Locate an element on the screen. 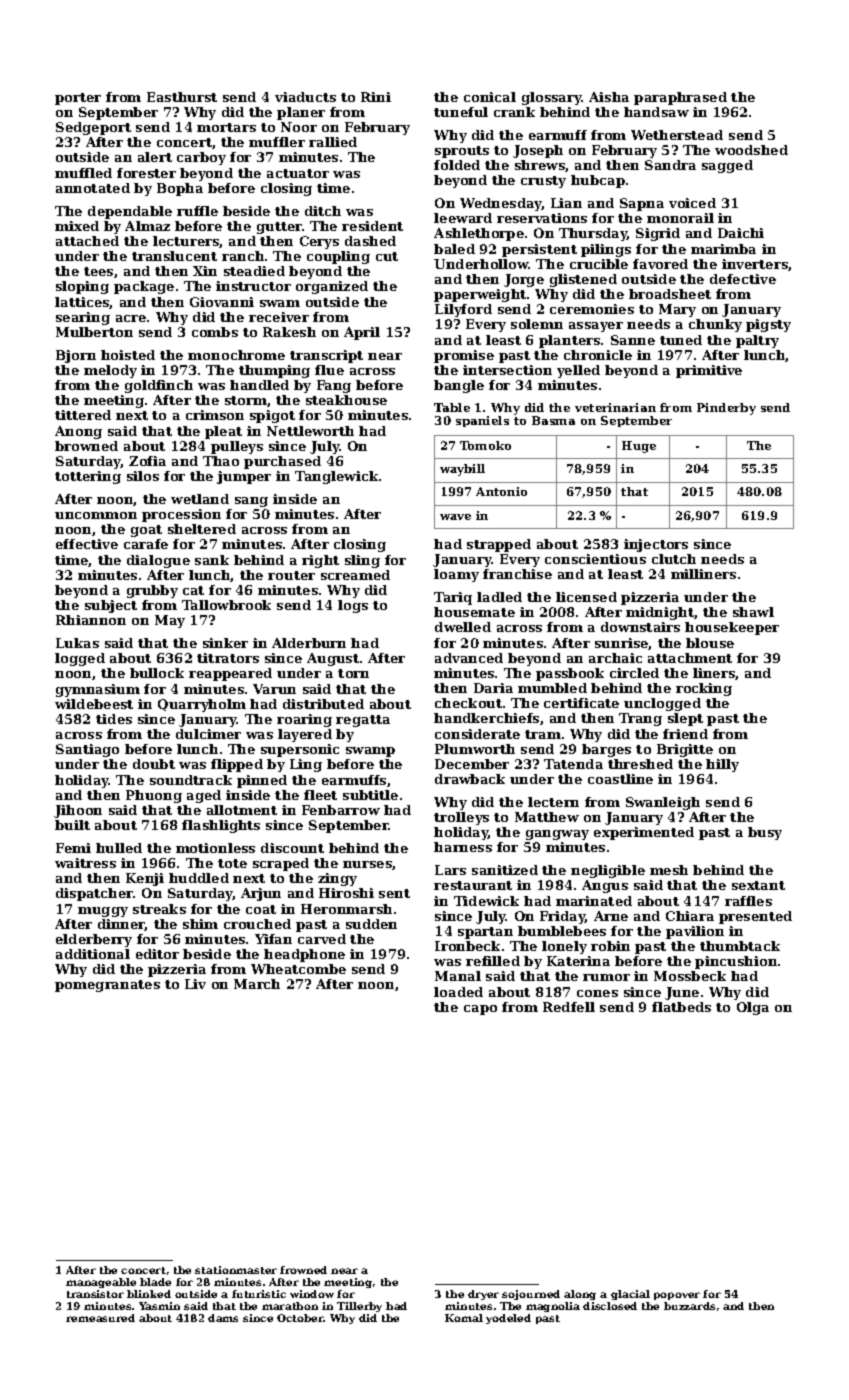 The height and width of the screenshot is (1400, 849). Rini is located at coordinates (376, 97).
